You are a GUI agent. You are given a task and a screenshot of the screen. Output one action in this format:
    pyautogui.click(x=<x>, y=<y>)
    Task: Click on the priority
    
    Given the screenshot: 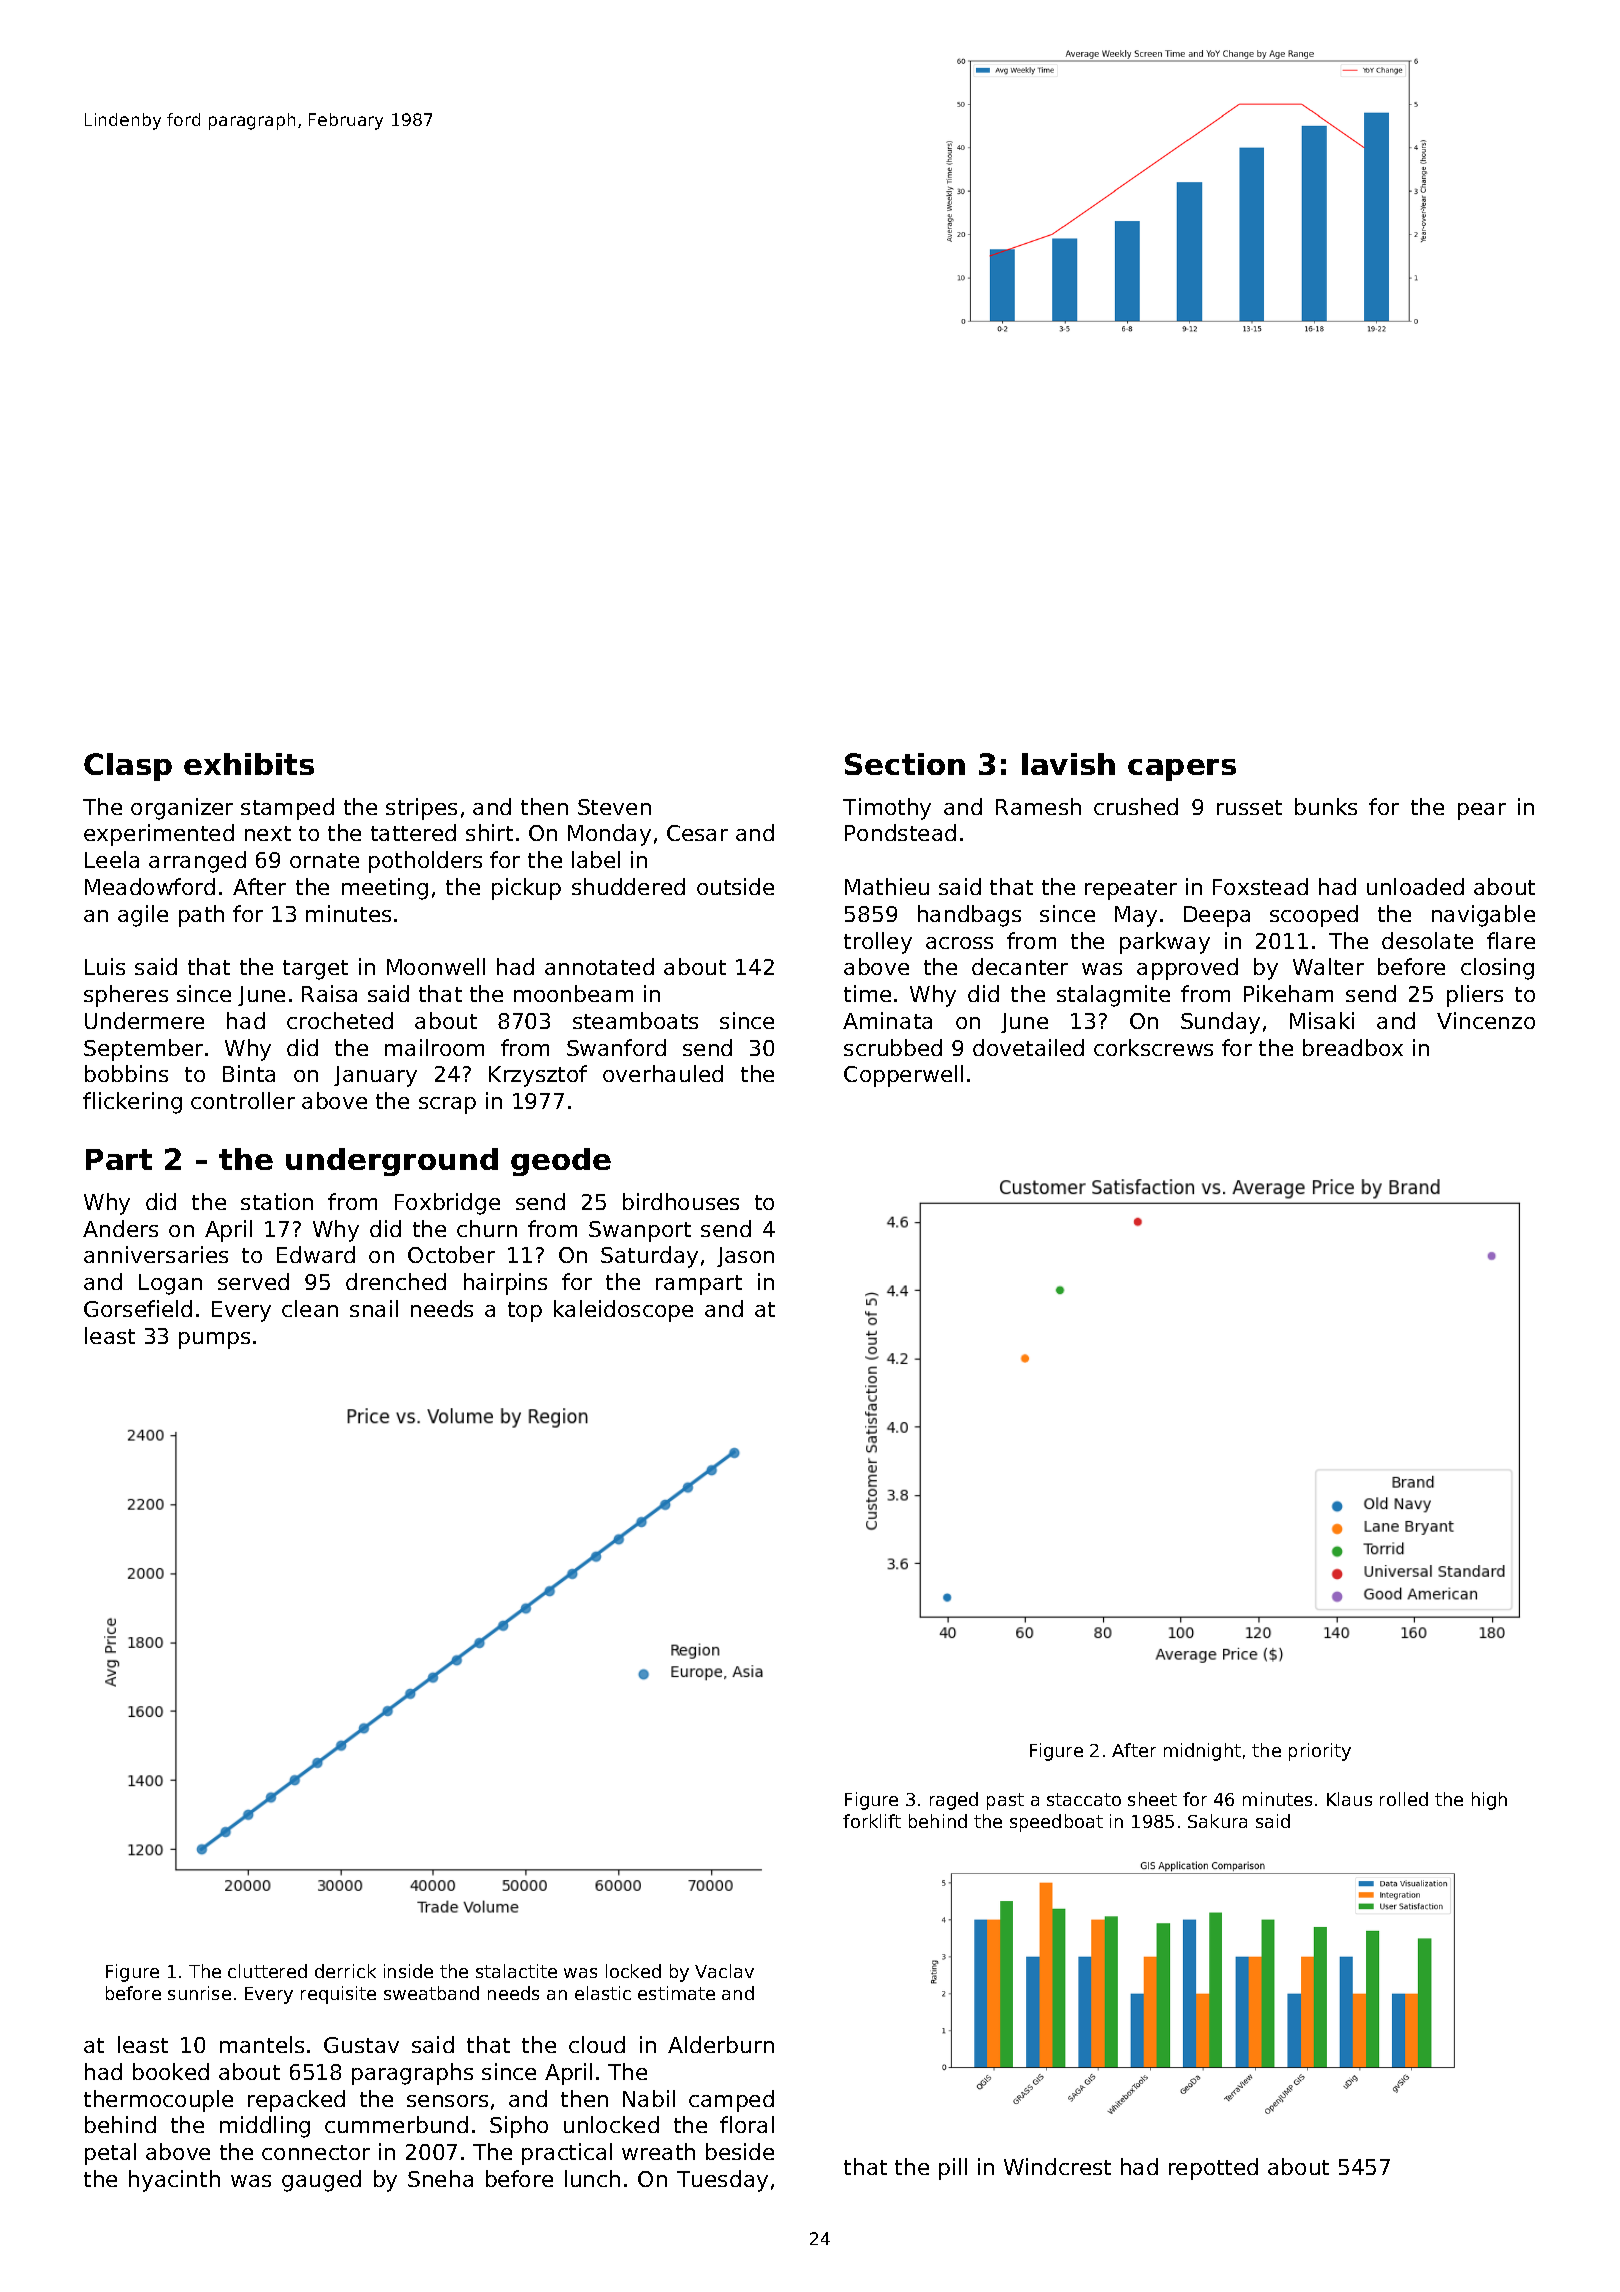 What is the action you would take?
    pyautogui.click(x=1320, y=1752)
